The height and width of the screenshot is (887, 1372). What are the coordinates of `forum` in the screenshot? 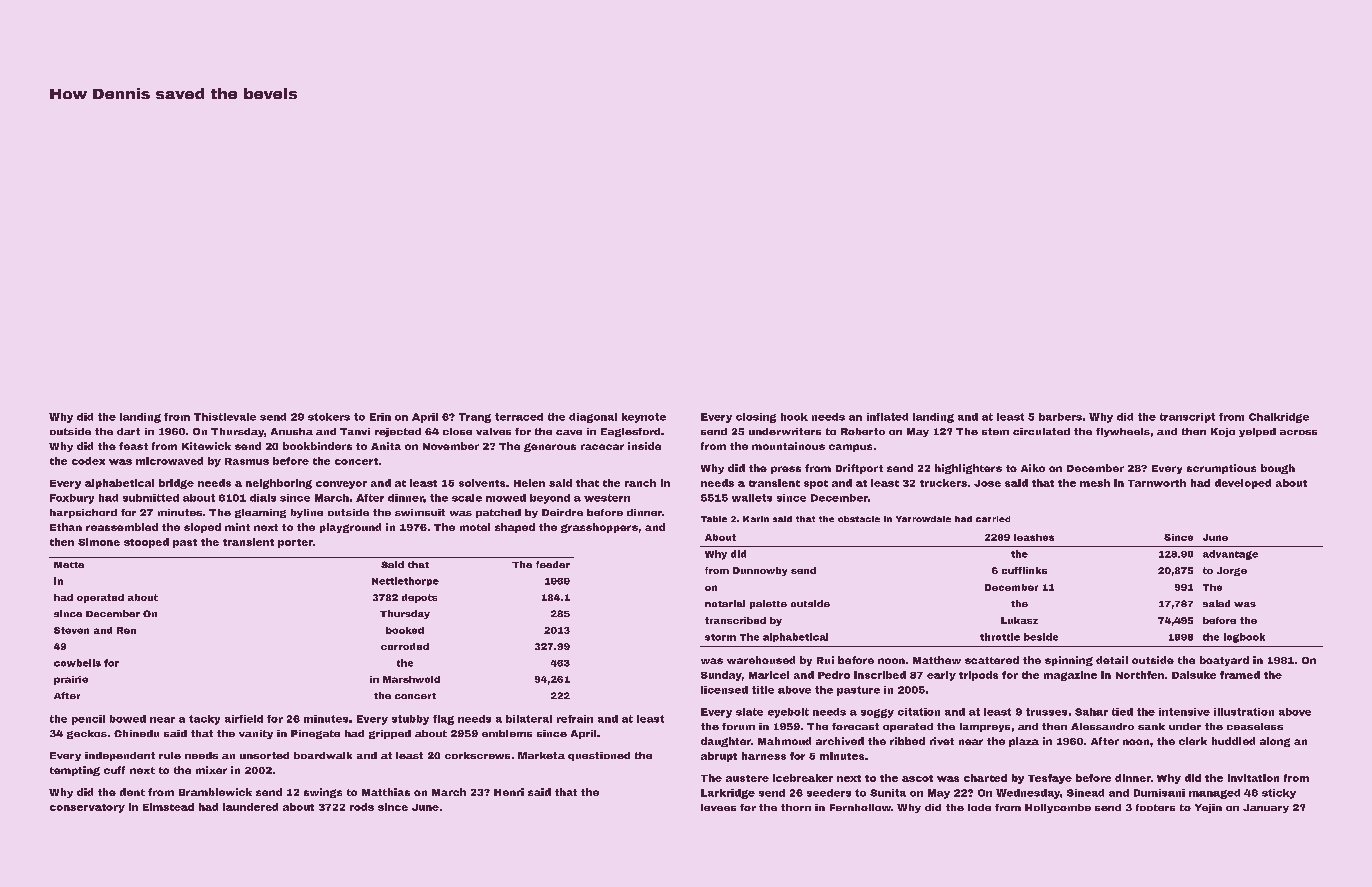 It's located at (738, 726).
